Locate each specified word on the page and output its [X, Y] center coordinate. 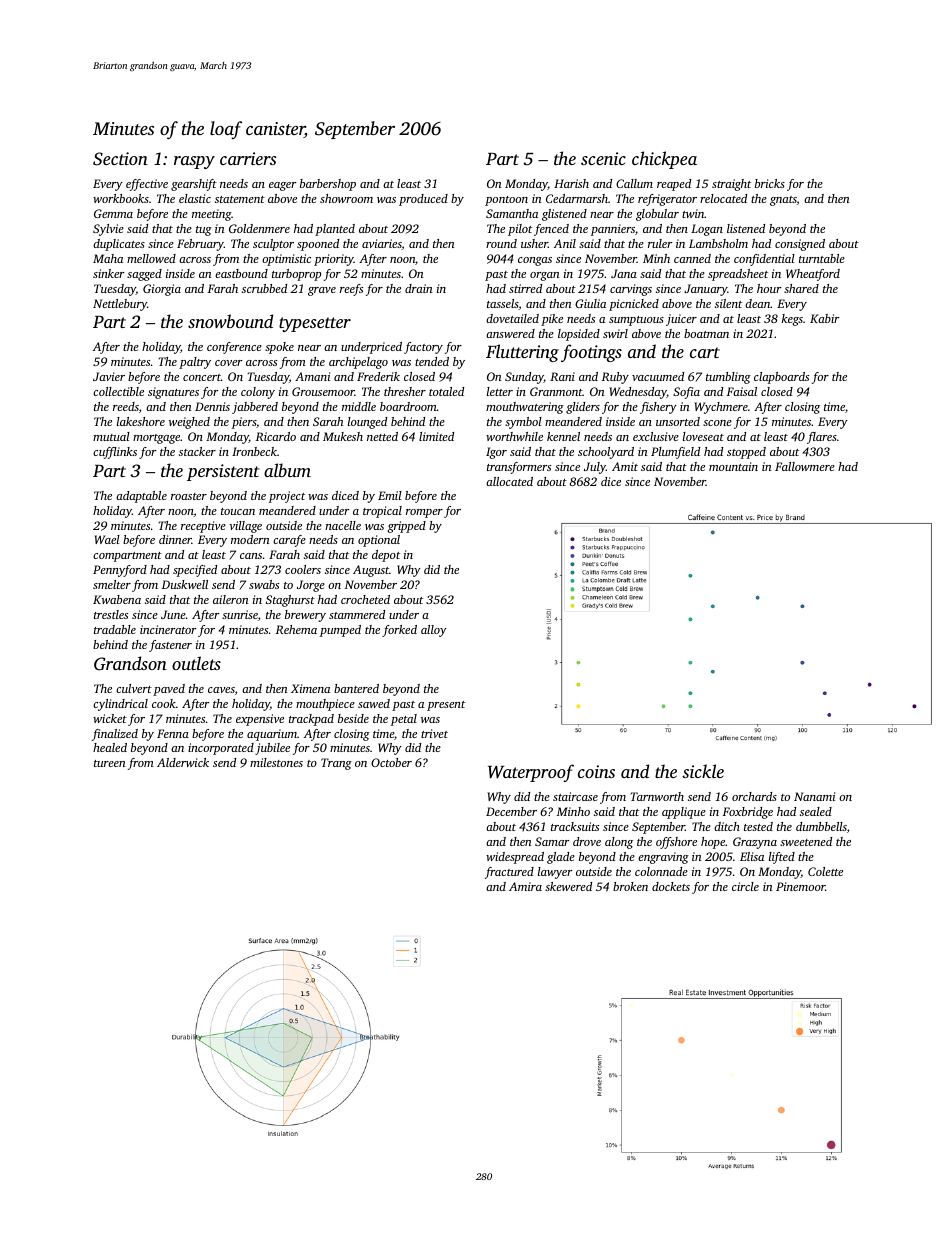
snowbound [230, 321]
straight [731, 185]
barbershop [328, 185]
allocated [509, 481]
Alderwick [183, 762]
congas [535, 261]
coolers [303, 569]
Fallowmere [805, 466]
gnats [783, 201]
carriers [248, 158]
